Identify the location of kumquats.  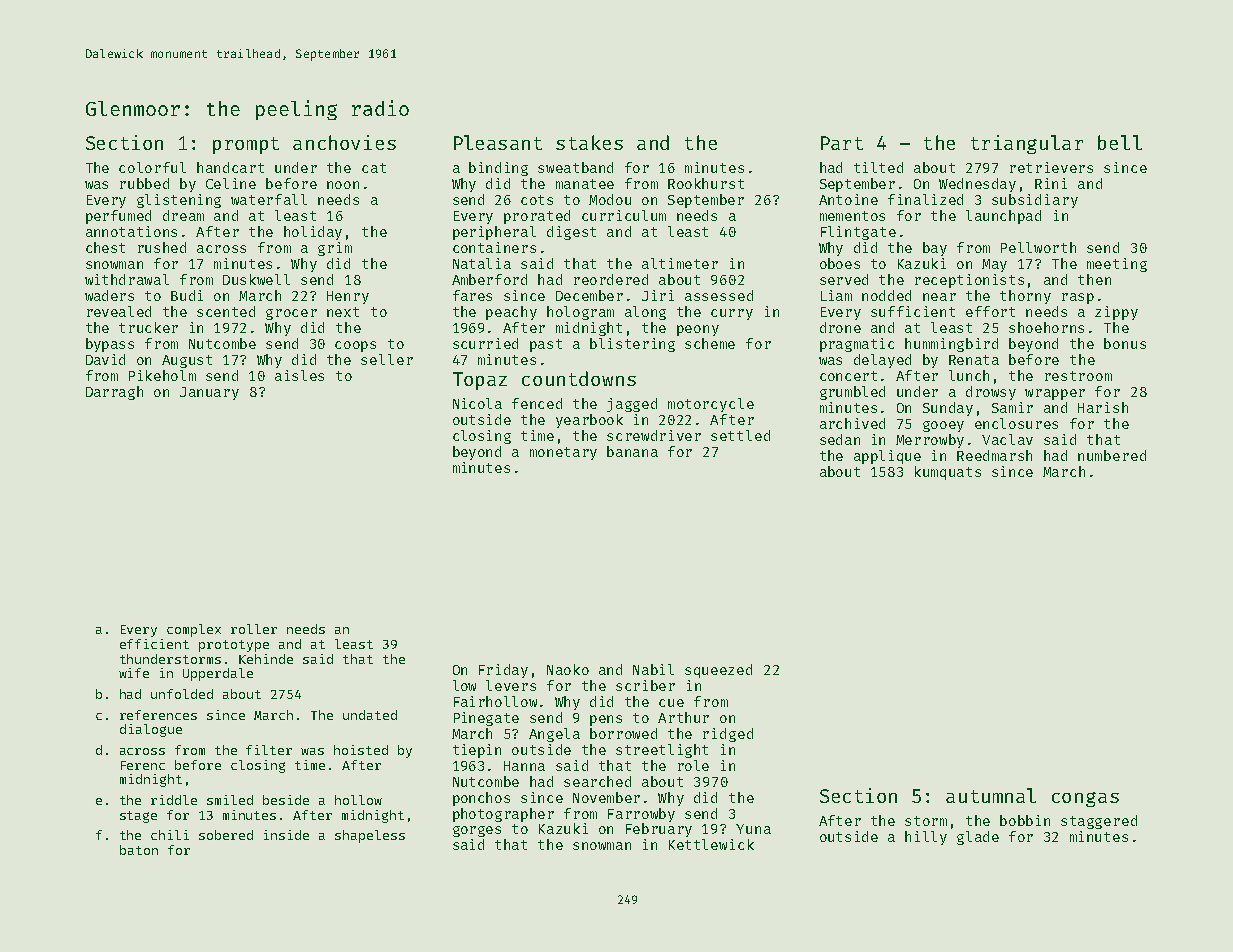
(948, 473).
